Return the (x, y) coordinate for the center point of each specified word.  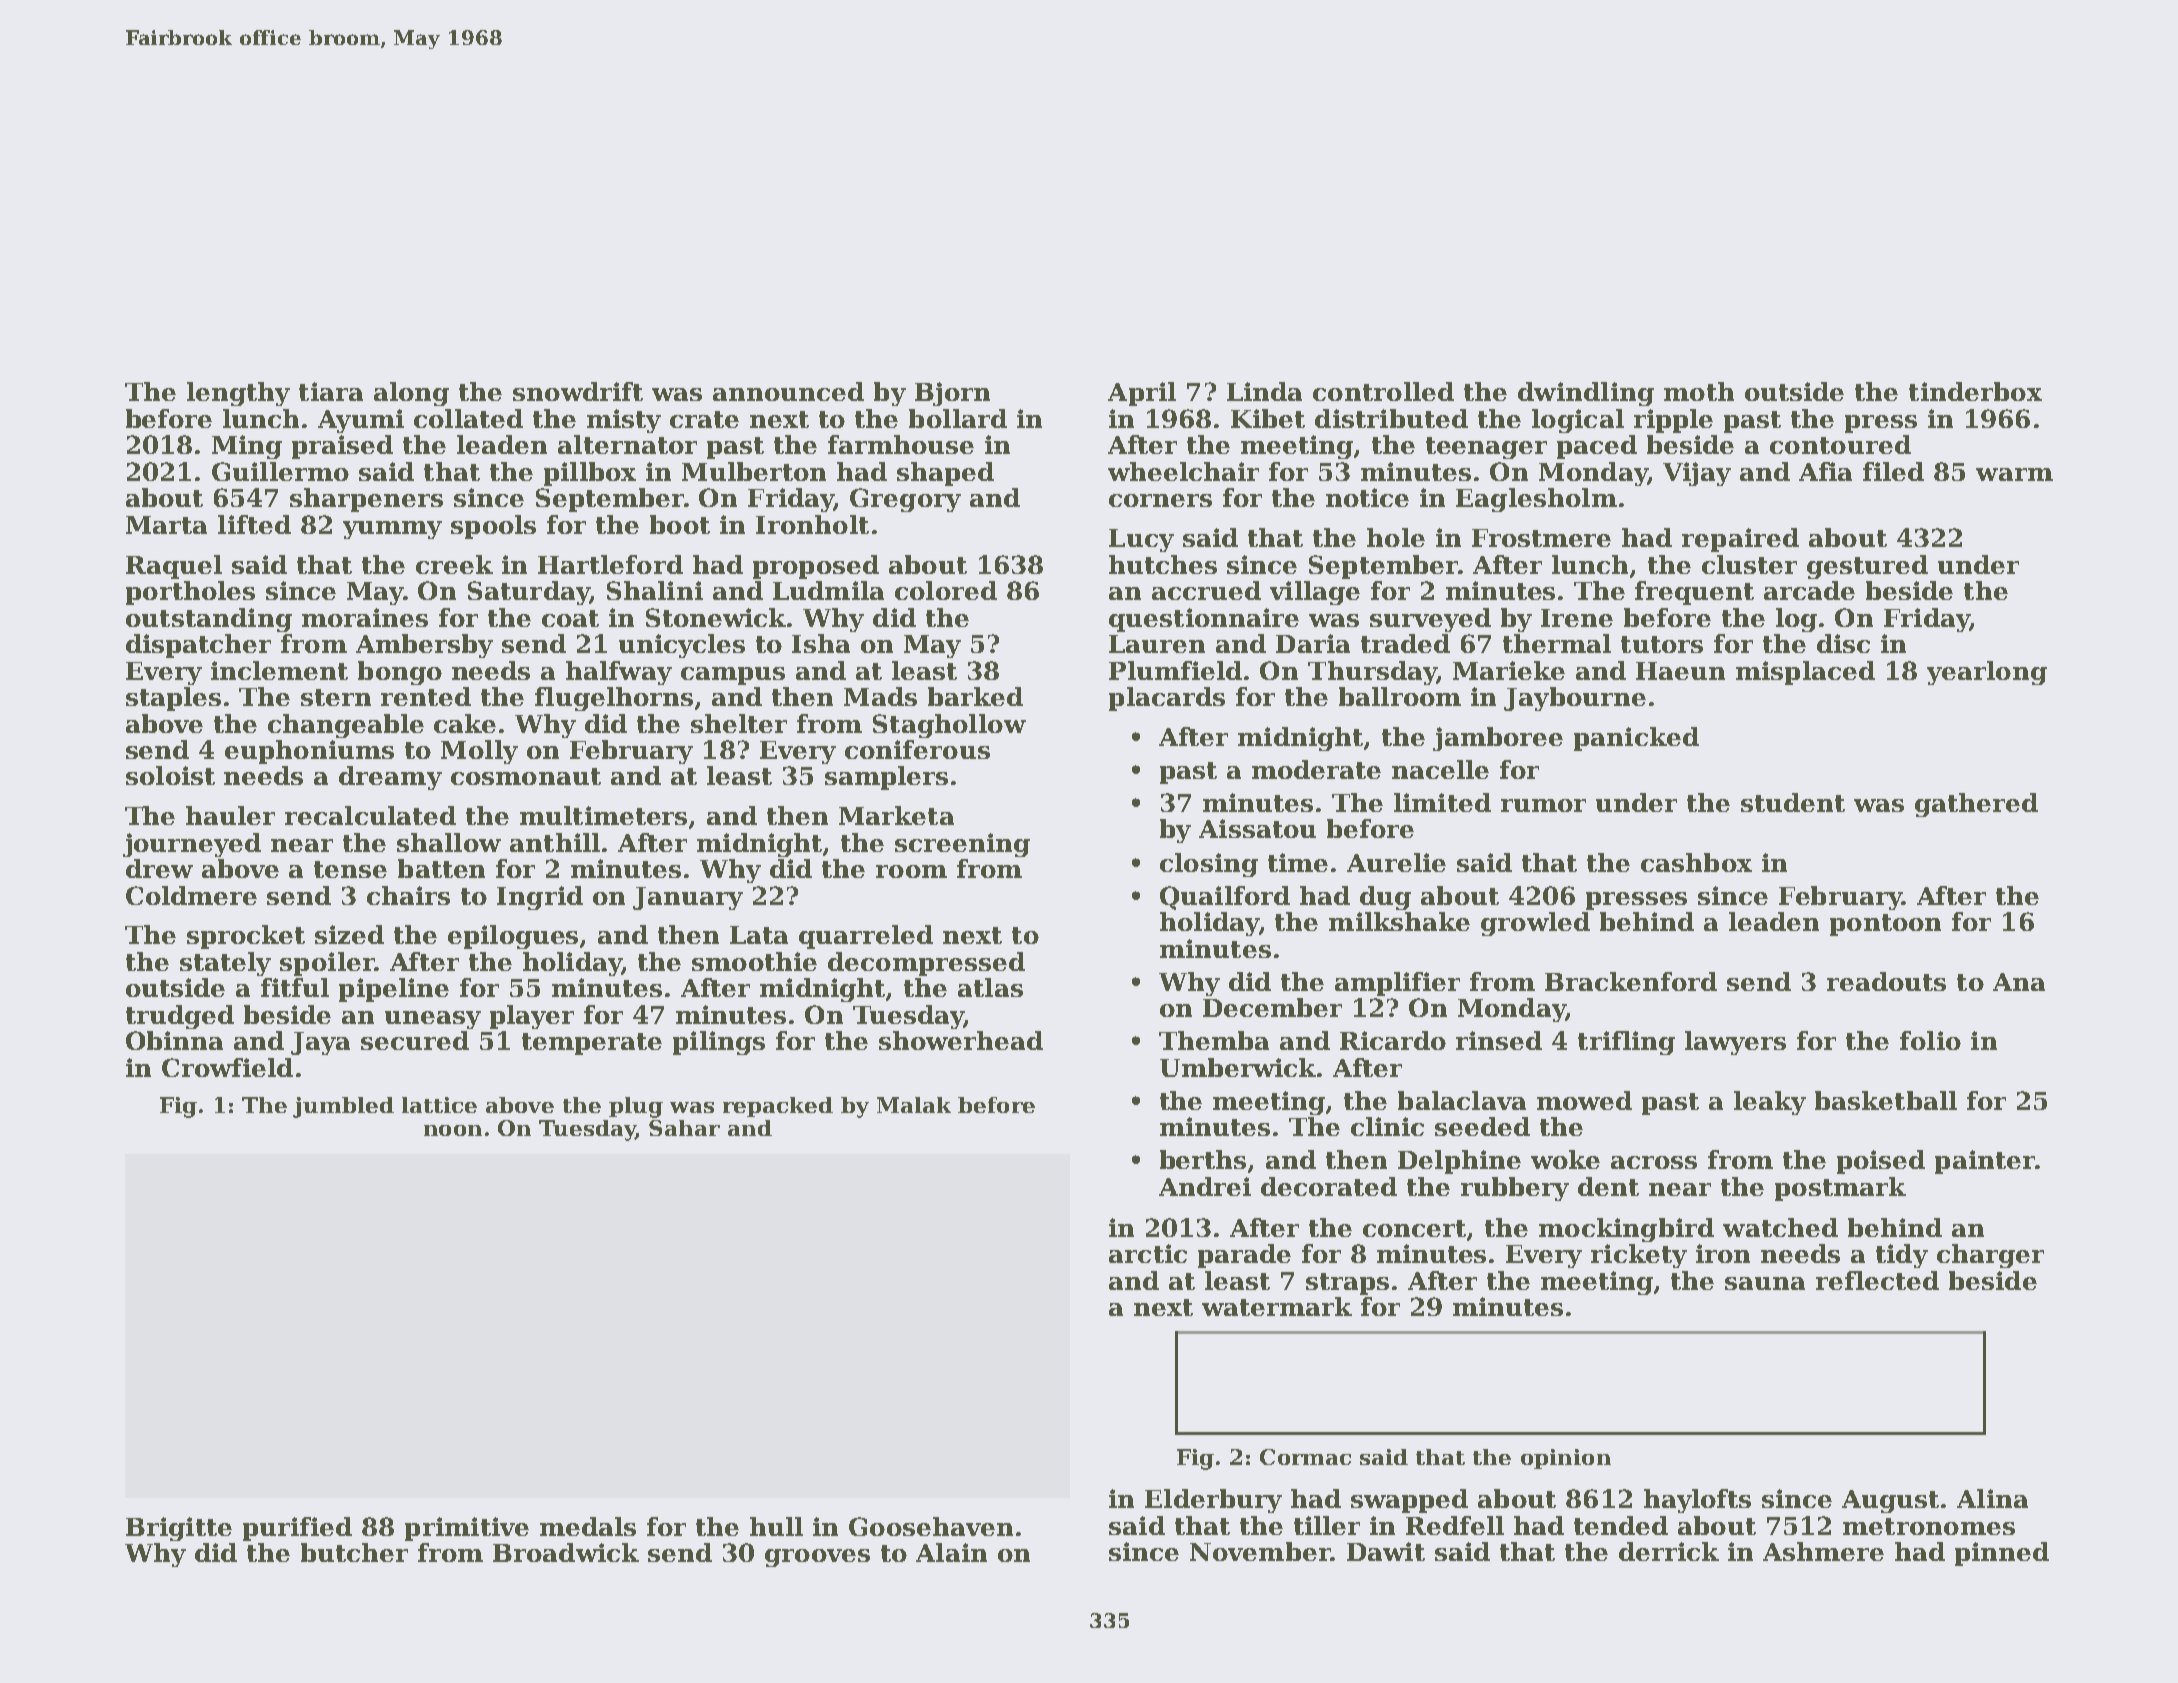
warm (2014, 474)
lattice (439, 1105)
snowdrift (578, 391)
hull (776, 1526)
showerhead (961, 1040)
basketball (1886, 1100)
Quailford (1225, 898)
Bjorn (952, 394)
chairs (408, 895)
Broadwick (566, 1552)
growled (1535, 924)
